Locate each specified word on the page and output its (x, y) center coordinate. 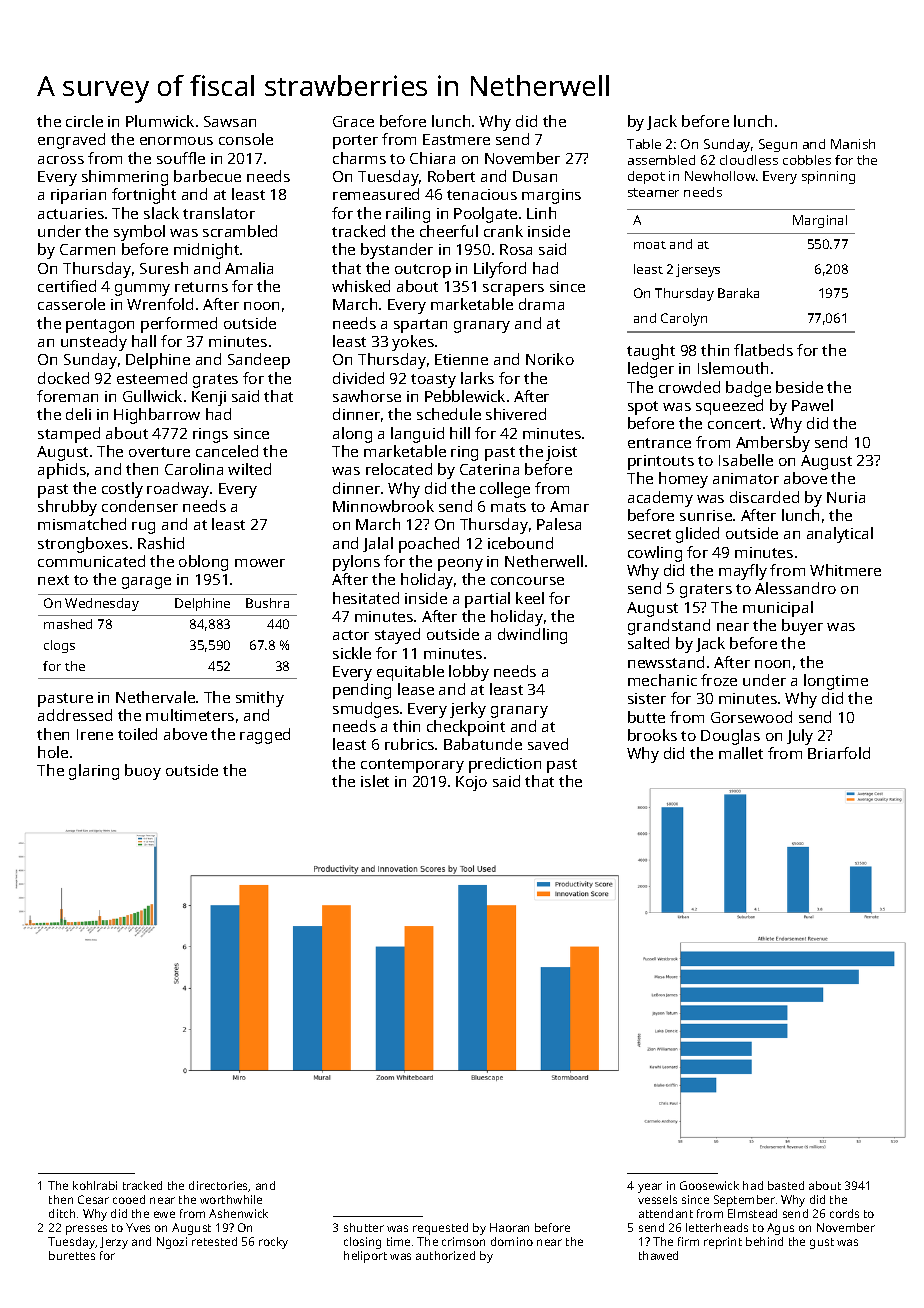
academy (660, 499)
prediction (505, 765)
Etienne (461, 359)
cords (844, 1213)
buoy (143, 772)
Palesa (559, 524)
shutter (364, 1227)
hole (53, 752)
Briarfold (839, 753)
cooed (129, 1199)
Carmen (87, 249)
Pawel (812, 405)
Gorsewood (751, 717)
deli (78, 414)
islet (375, 781)
